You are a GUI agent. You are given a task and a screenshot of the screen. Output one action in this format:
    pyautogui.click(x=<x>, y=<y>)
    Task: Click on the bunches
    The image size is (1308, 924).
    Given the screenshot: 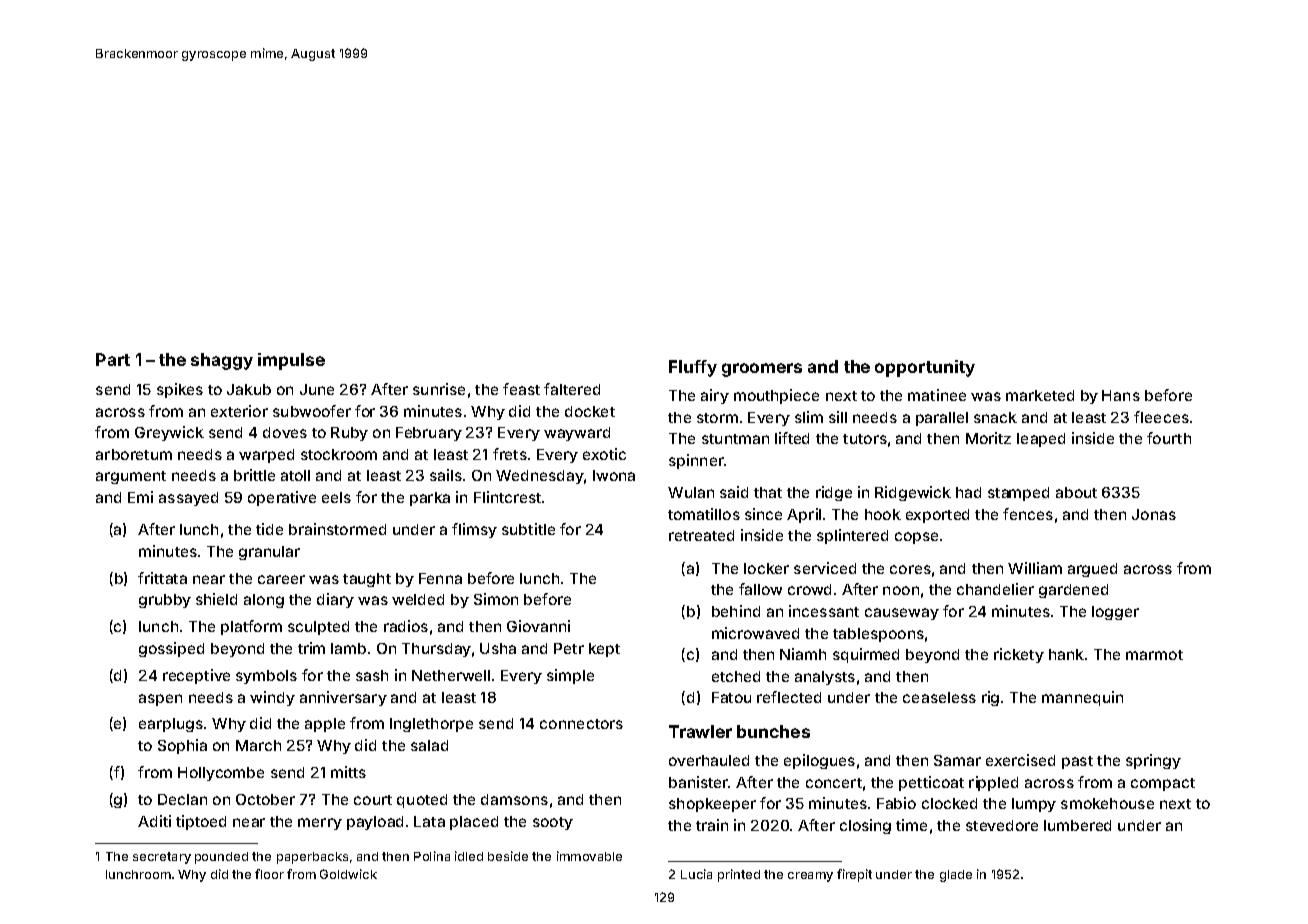 What is the action you would take?
    pyautogui.click(x=773, y=731)
